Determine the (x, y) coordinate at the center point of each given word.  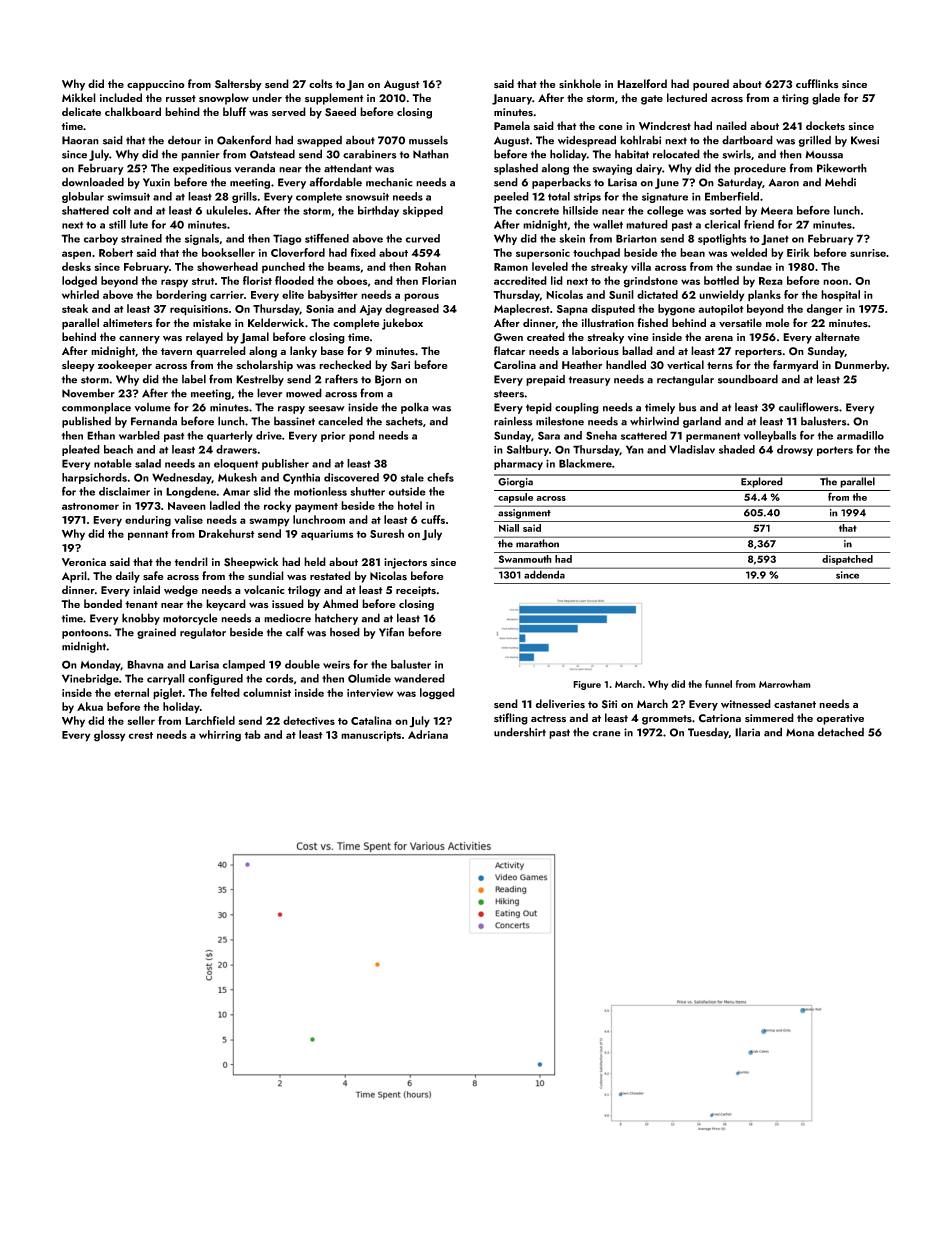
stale (412, 477)
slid (262, 491)
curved (423, 238)
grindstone (651, 282)
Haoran (80, 140)
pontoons (85, 634)
